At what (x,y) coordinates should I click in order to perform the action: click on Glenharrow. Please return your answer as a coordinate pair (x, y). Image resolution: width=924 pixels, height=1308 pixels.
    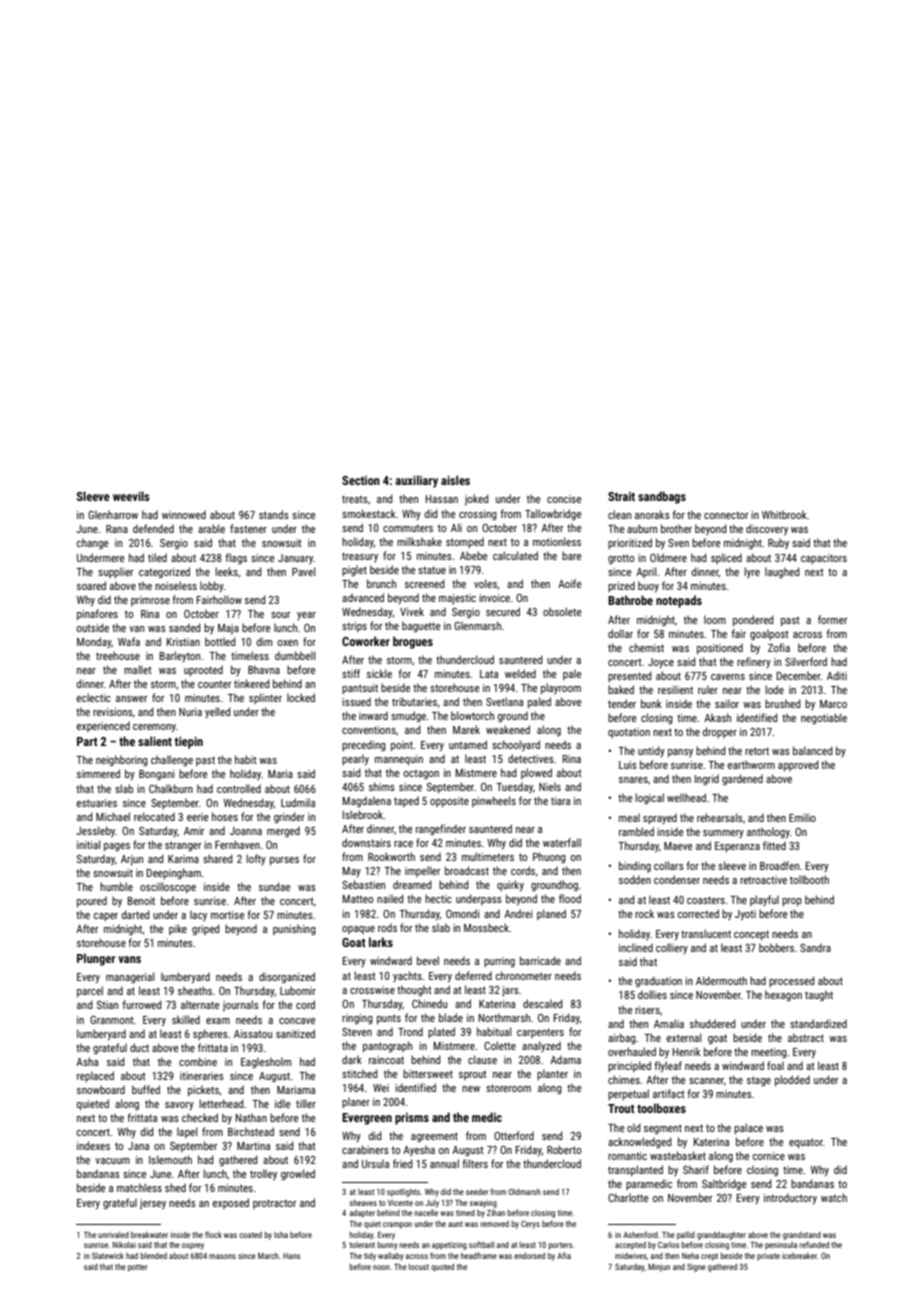
    Looking at the image, I should click on (113, 514).
